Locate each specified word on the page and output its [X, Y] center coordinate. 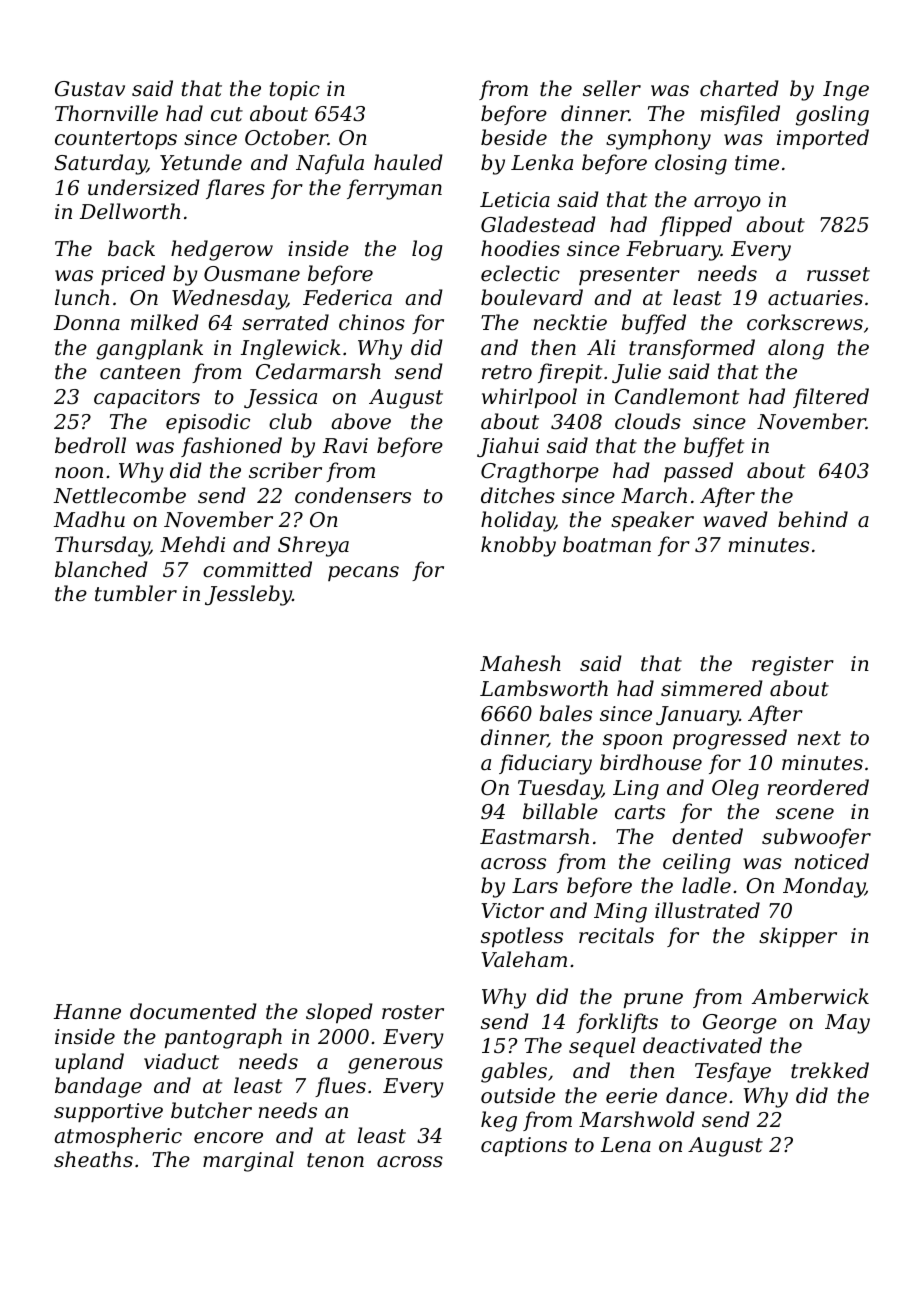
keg [499, 1121]
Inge [846, 91]
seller [612, 88]
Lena [626, 1145]
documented [193, 1011]
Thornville [106, 113]
